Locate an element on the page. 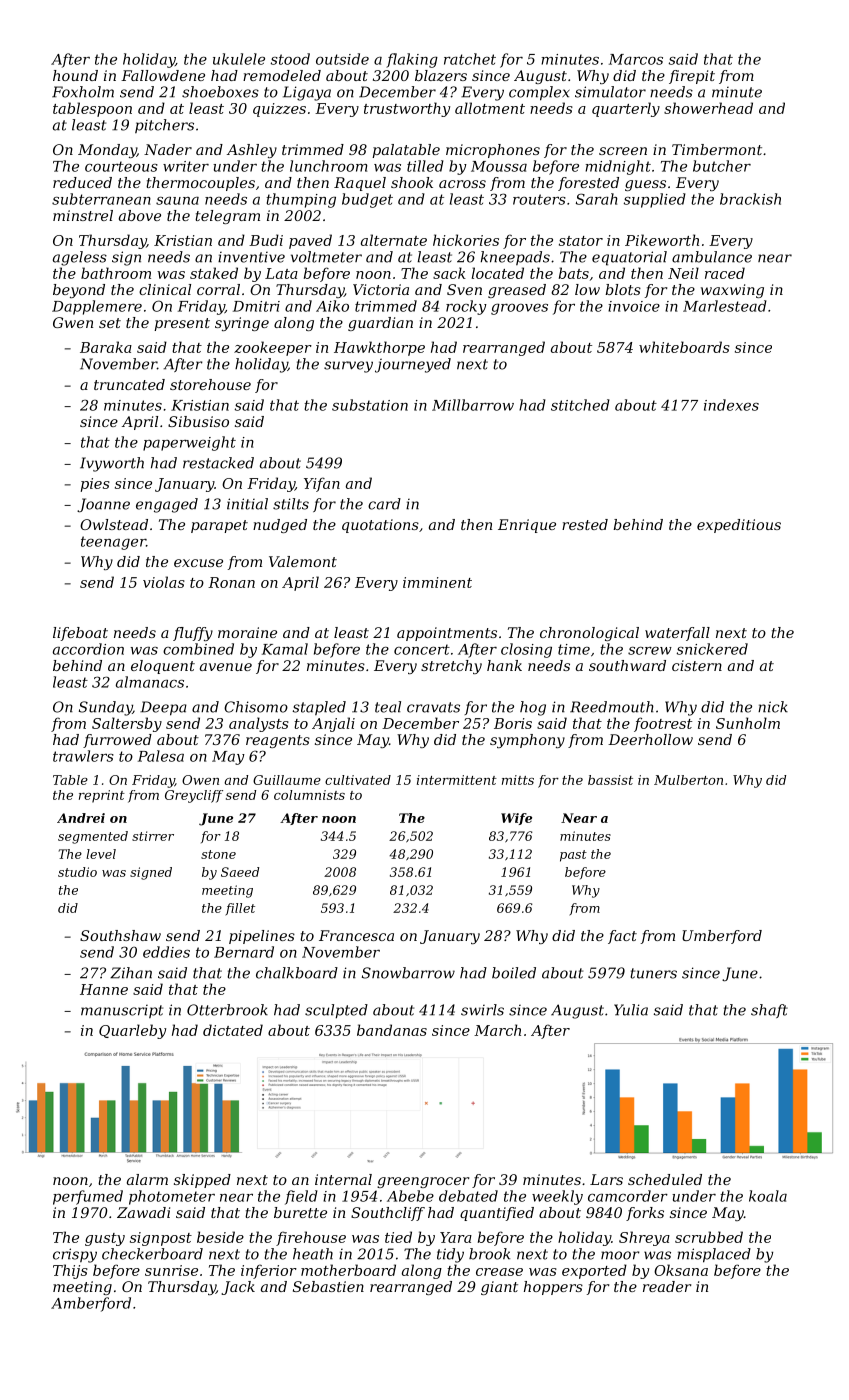  Jack is located at coordinates (238, 1288).
